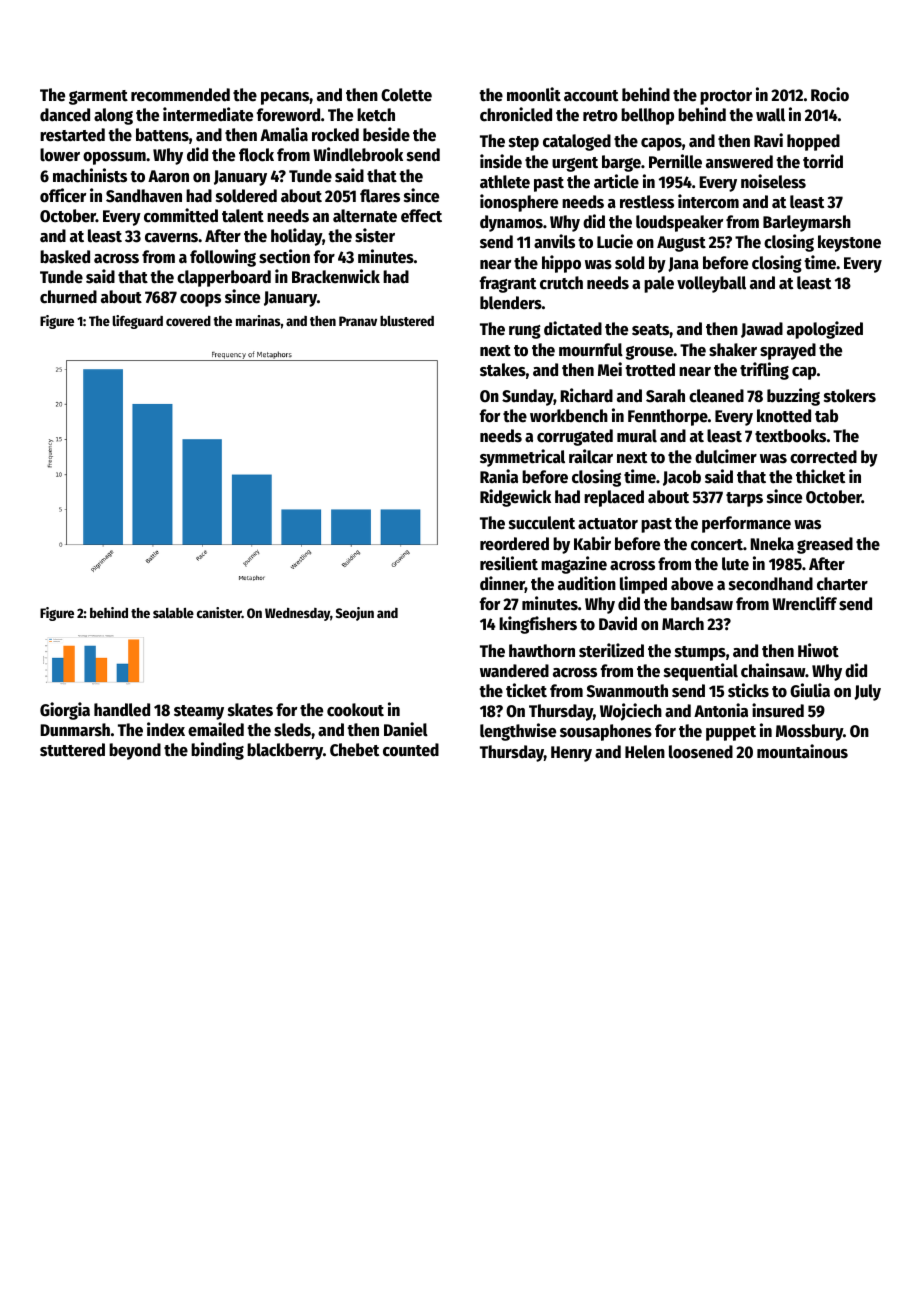 This page has width=924, height=1308. I want to click on coops, so click(200, 300).
